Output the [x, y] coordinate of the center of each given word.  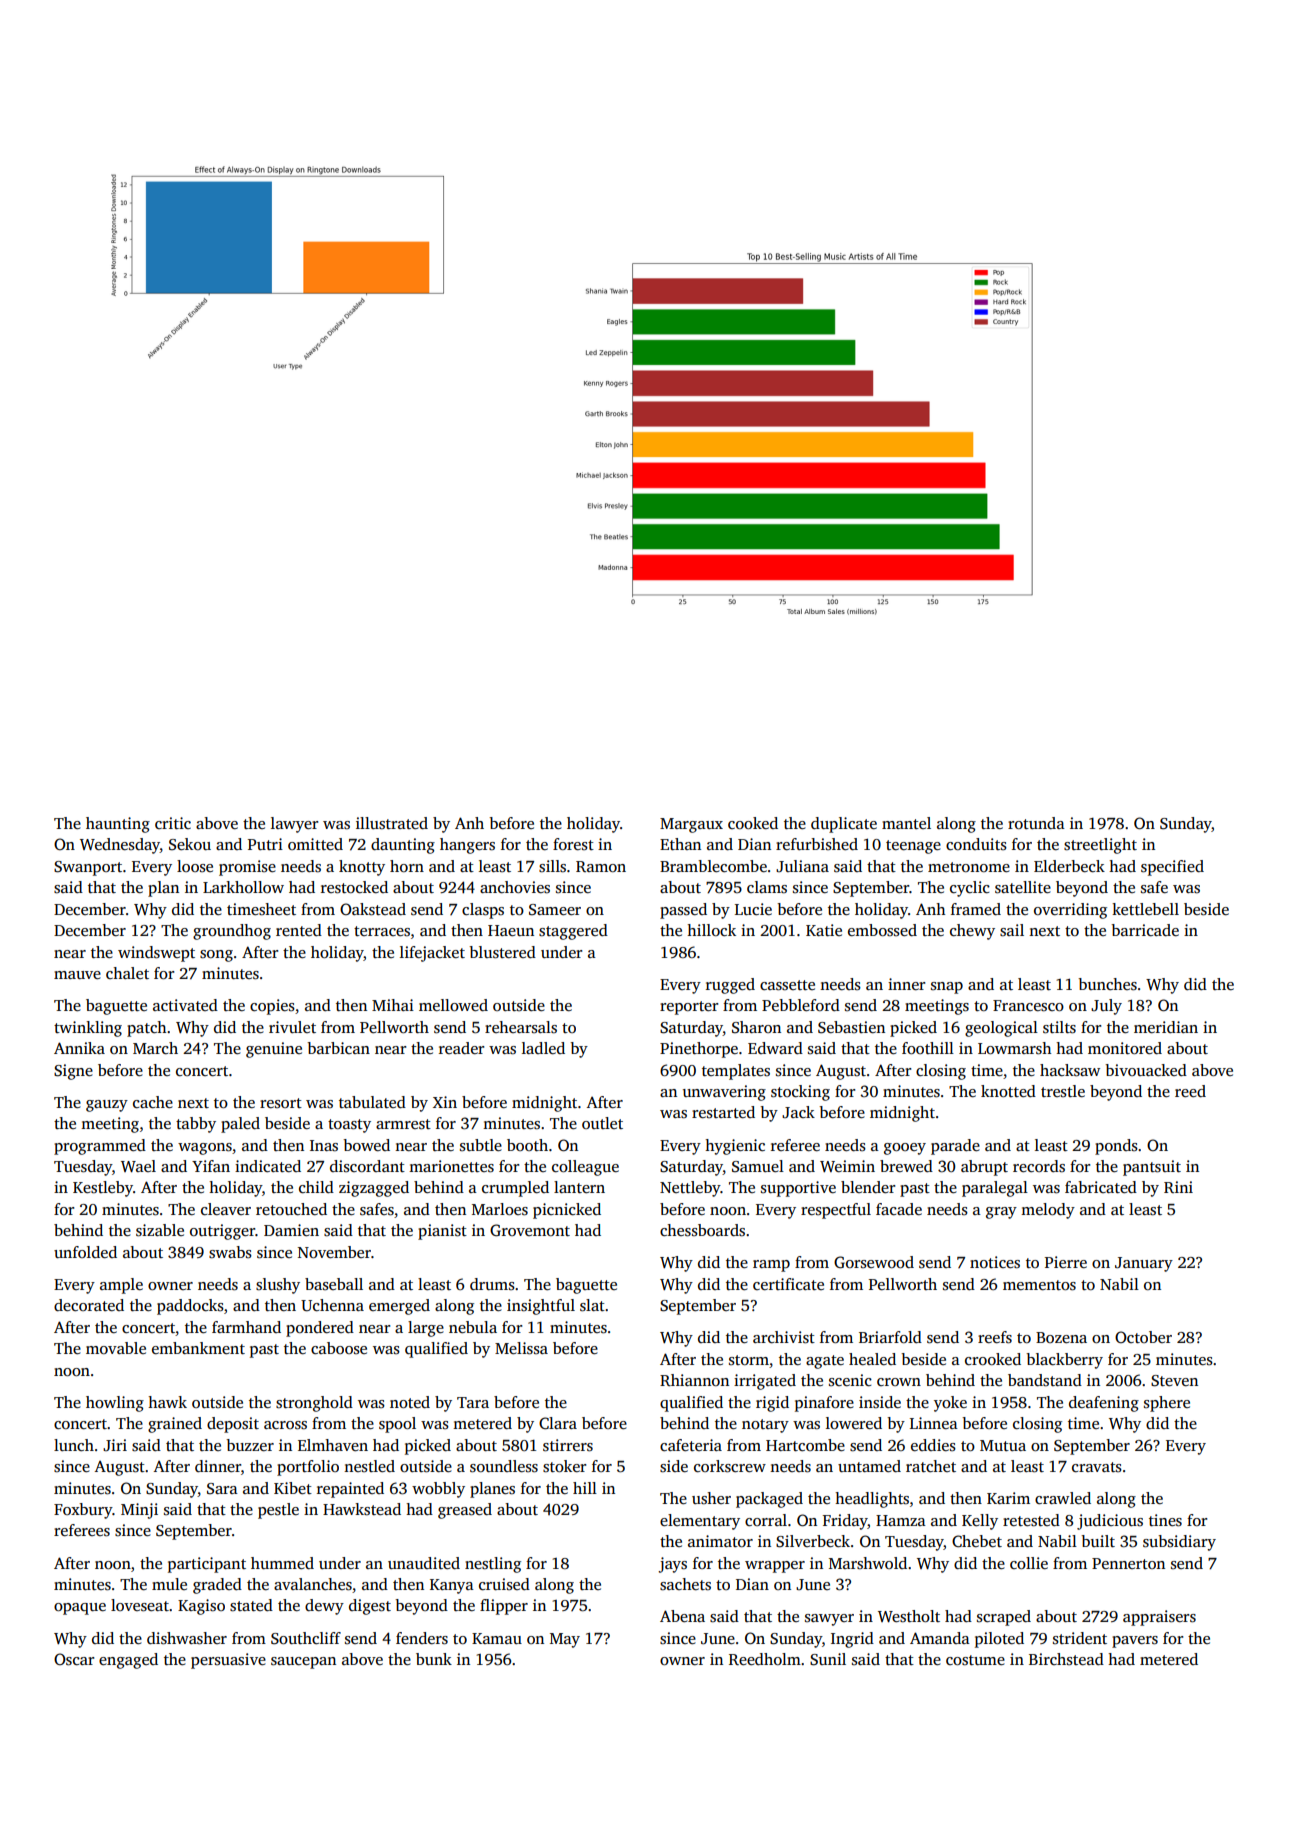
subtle [481, 1145]
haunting [118, 825]
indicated [268, 1166]
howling [115, 1404]
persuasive [228, 1661]
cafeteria [691, 1445]
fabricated [1101, 1187]
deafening [1104, 1404]
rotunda [1036, 823]
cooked [753, 823]
